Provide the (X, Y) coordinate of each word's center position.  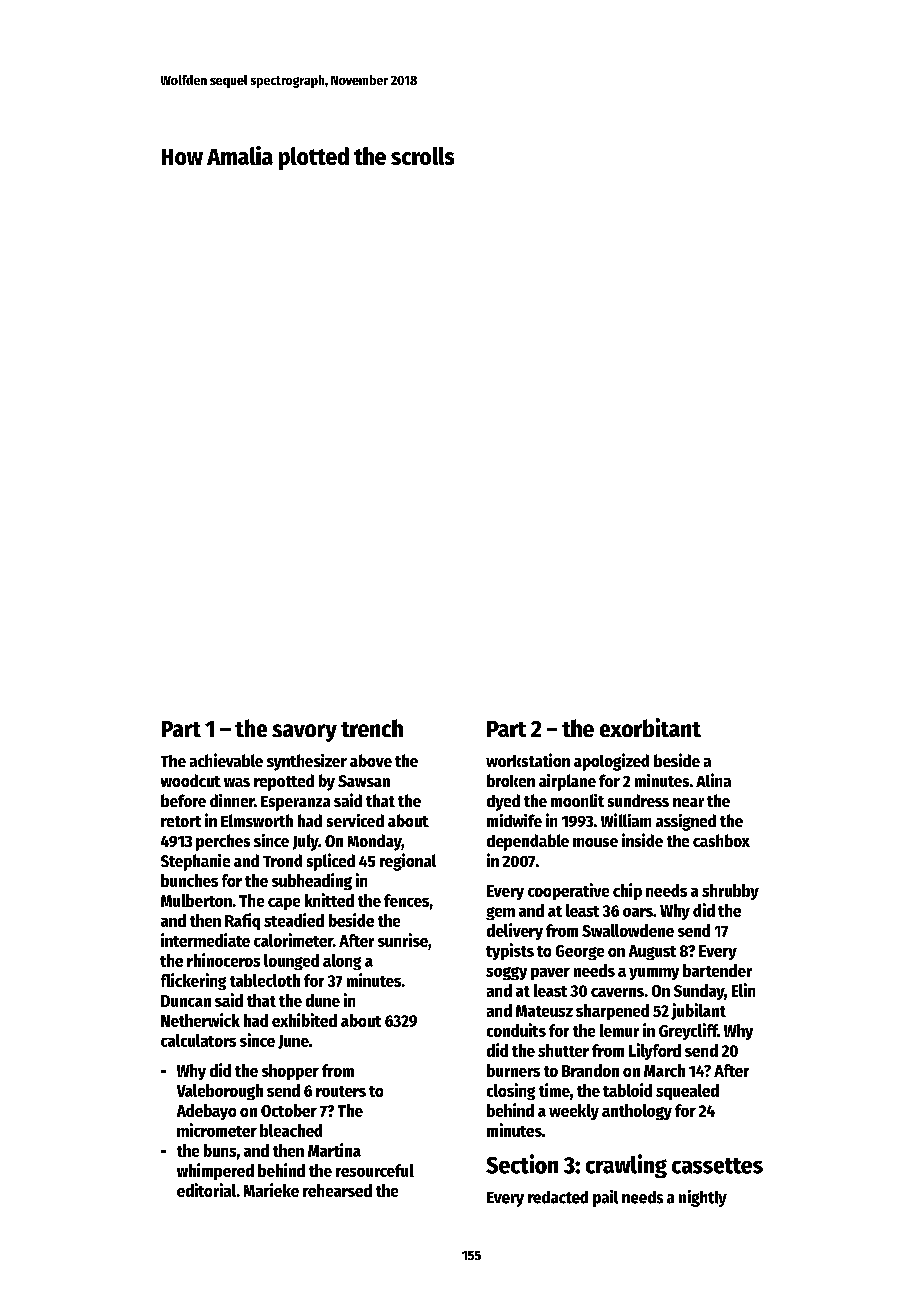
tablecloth (265, 980)
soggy (506, 973)
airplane (567, 782)
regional (408, 862)
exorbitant (650, 727)
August (652, 952)
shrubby (730, 892)
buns (220, 1150)
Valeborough (220, 1092)
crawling (626, 1166)
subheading (312, 881)
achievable (226, 760)
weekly (574, 1112)
